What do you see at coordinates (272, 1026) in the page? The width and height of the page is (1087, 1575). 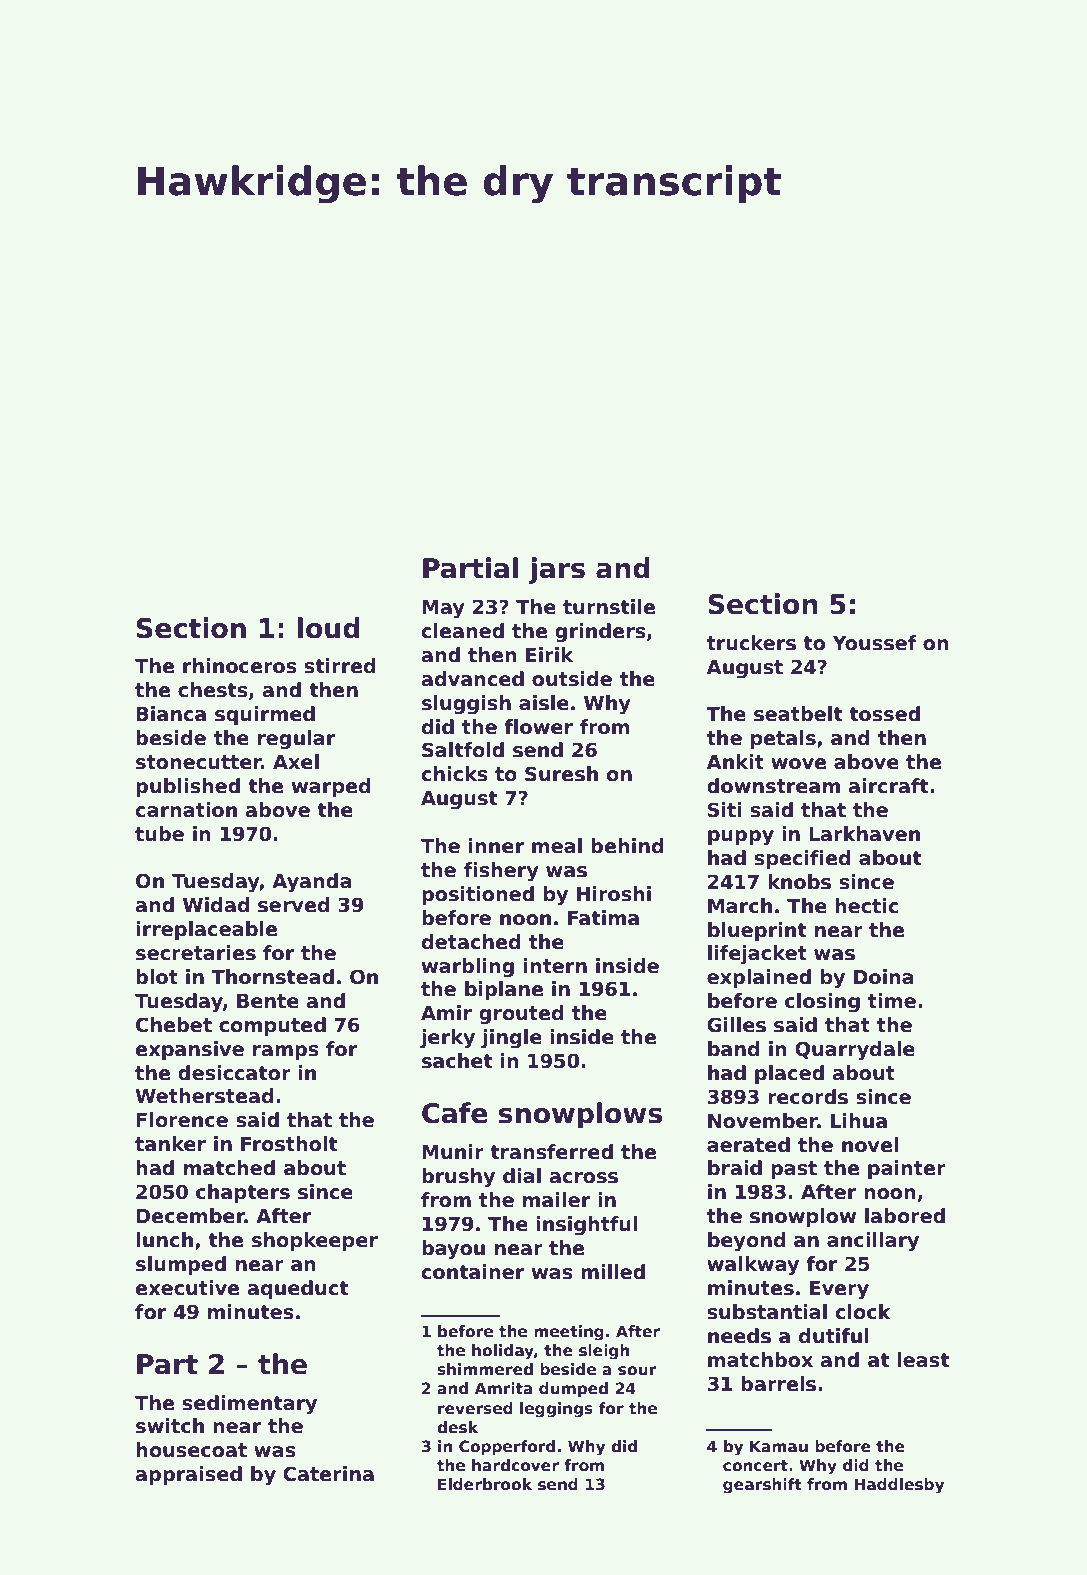 I see `computed` at bounding box center [272, 1026].
